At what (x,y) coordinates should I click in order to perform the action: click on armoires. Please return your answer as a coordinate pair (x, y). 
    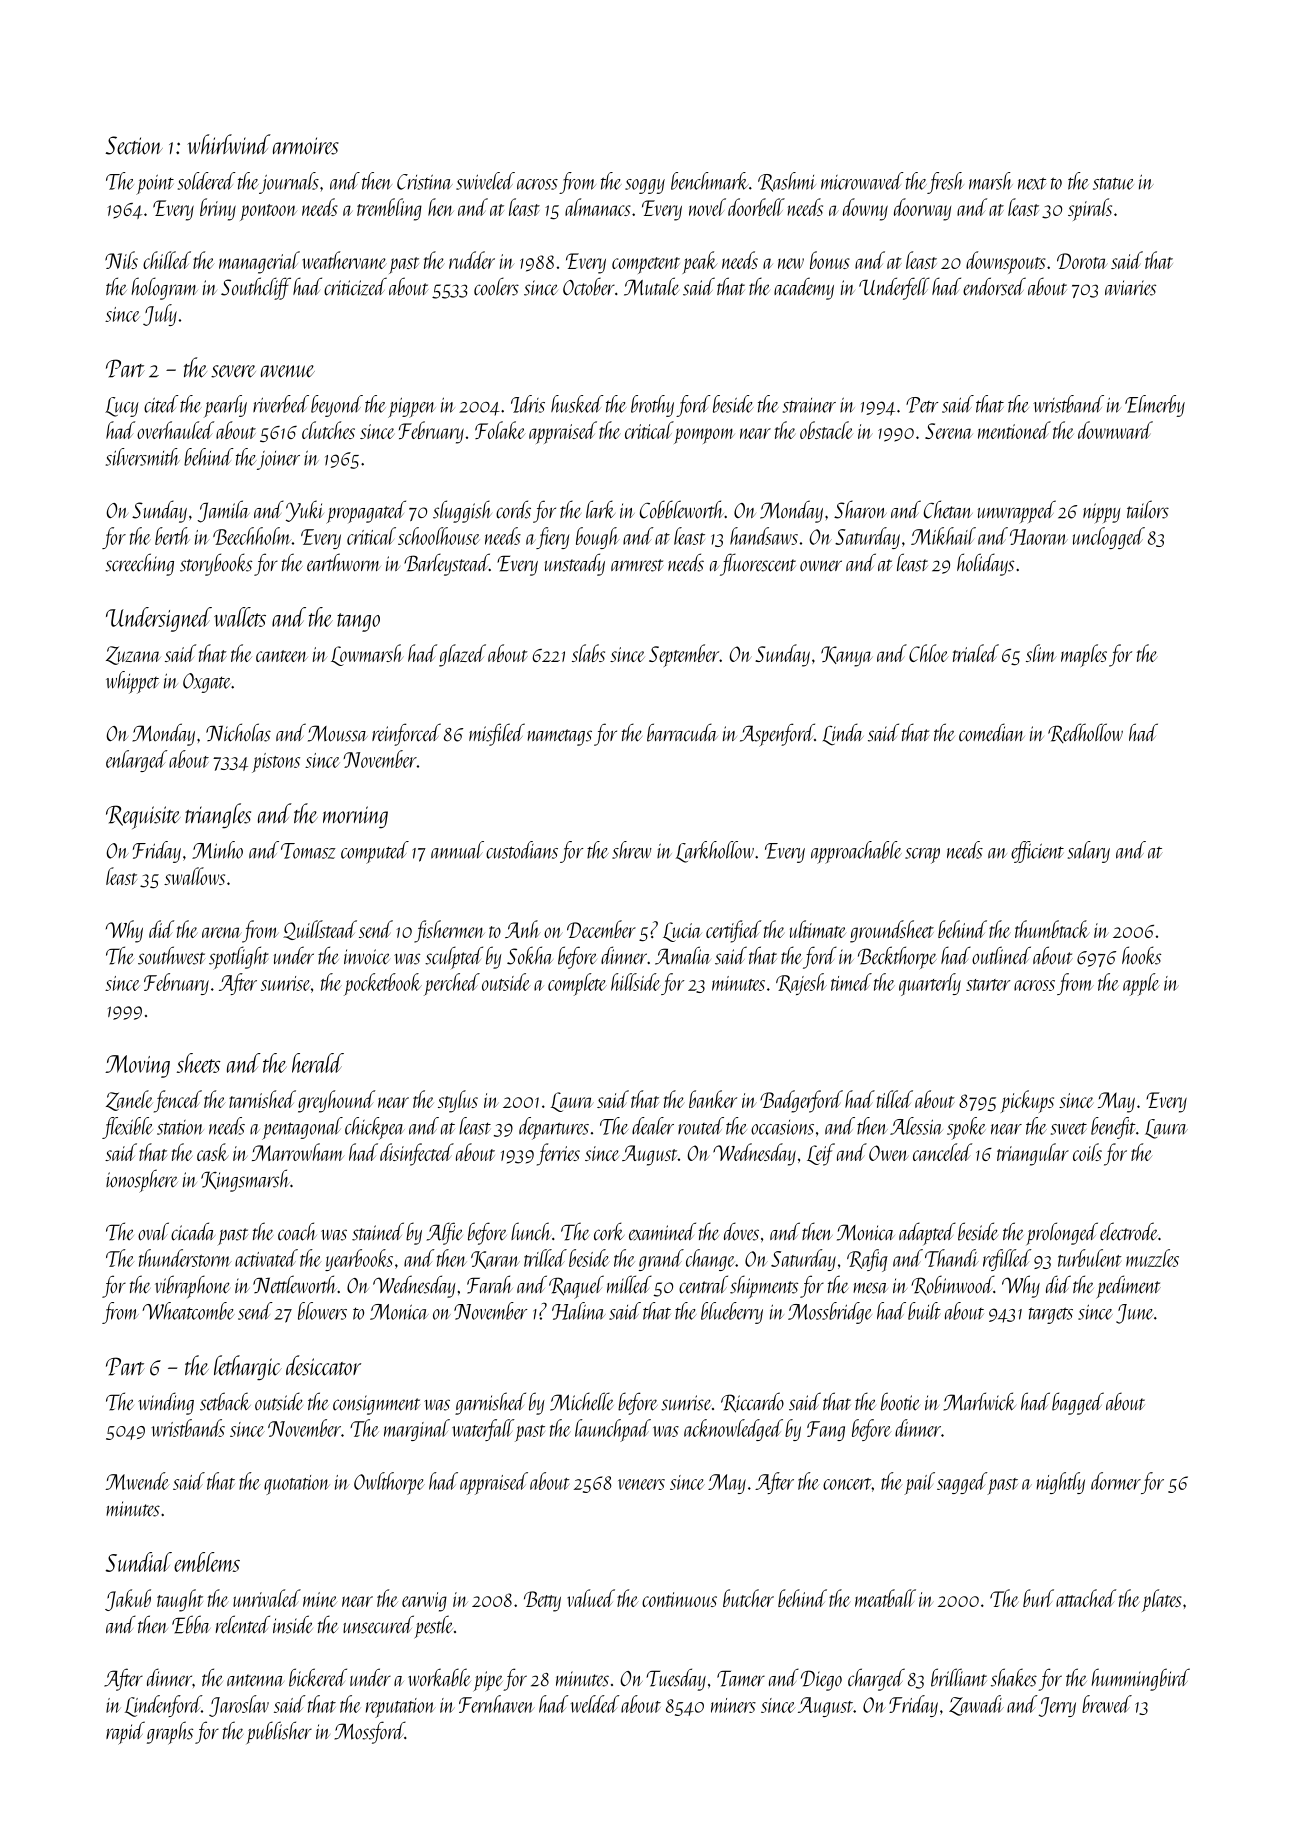
    Looking at the image, I should click on (306, 146).
